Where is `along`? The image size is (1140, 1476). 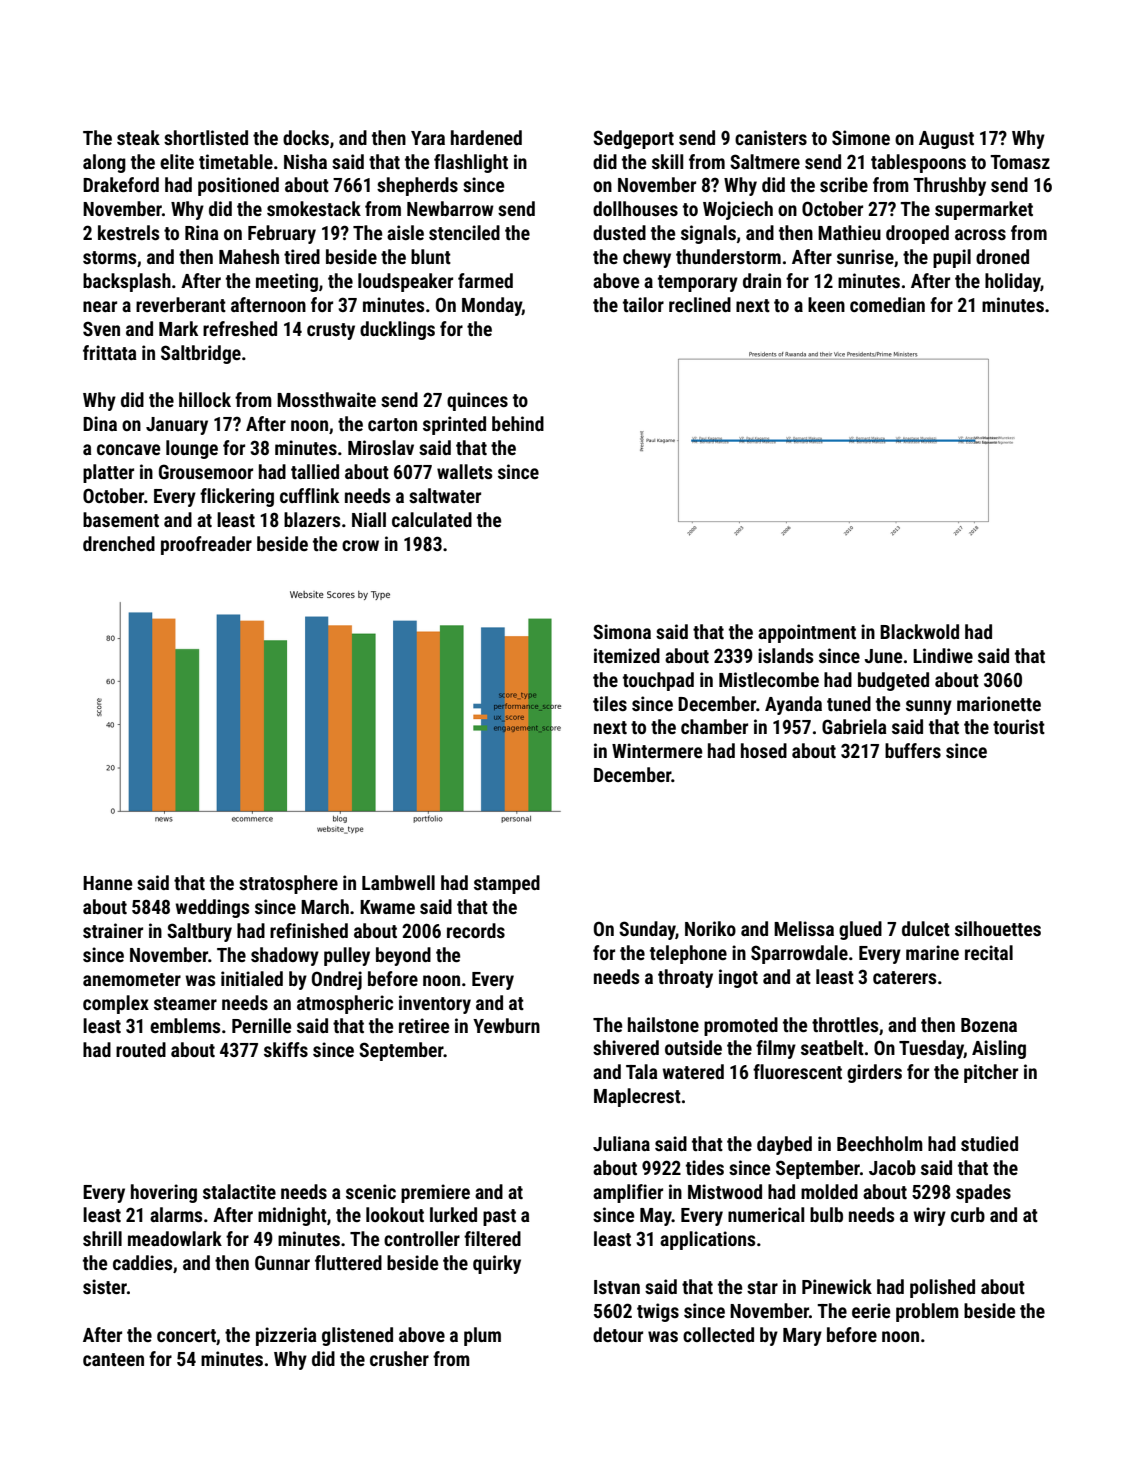 along is located at coordinates (104, 163).
